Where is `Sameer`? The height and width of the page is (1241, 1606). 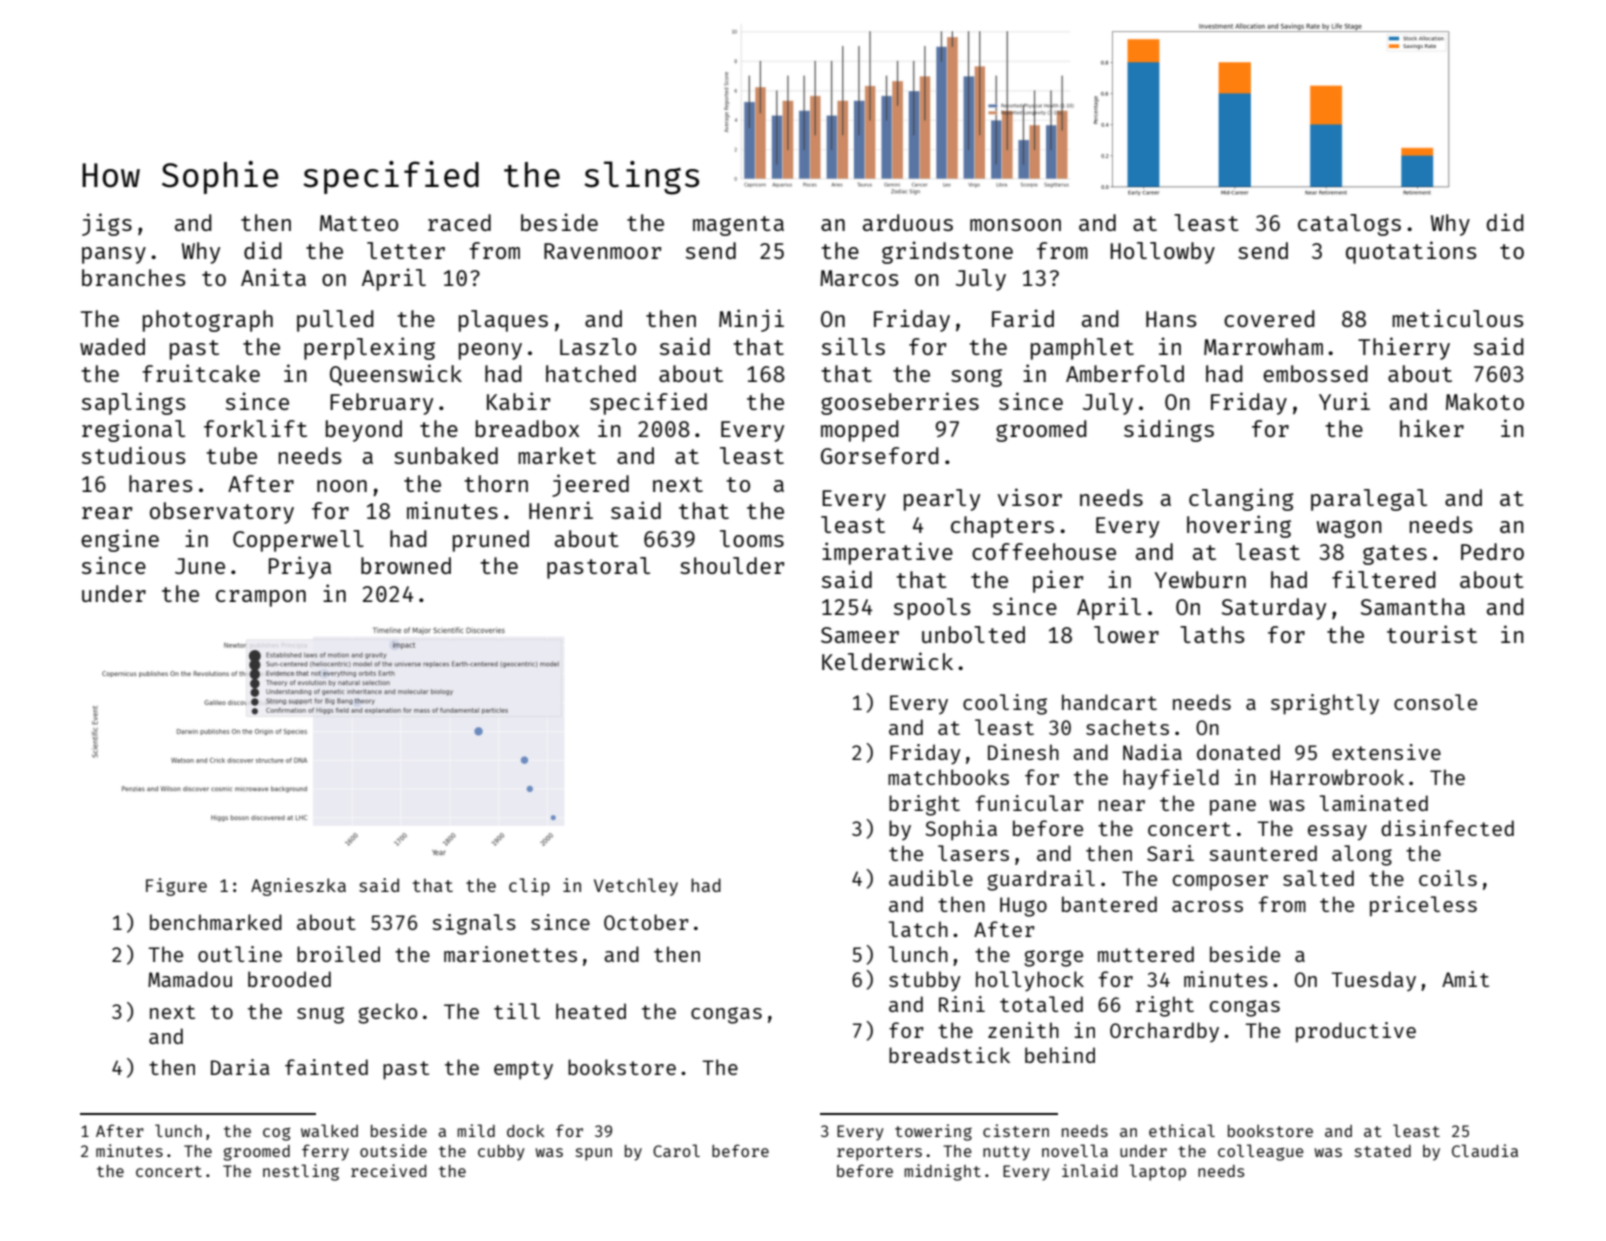 Sameer is located at coordinates (860, 635).
